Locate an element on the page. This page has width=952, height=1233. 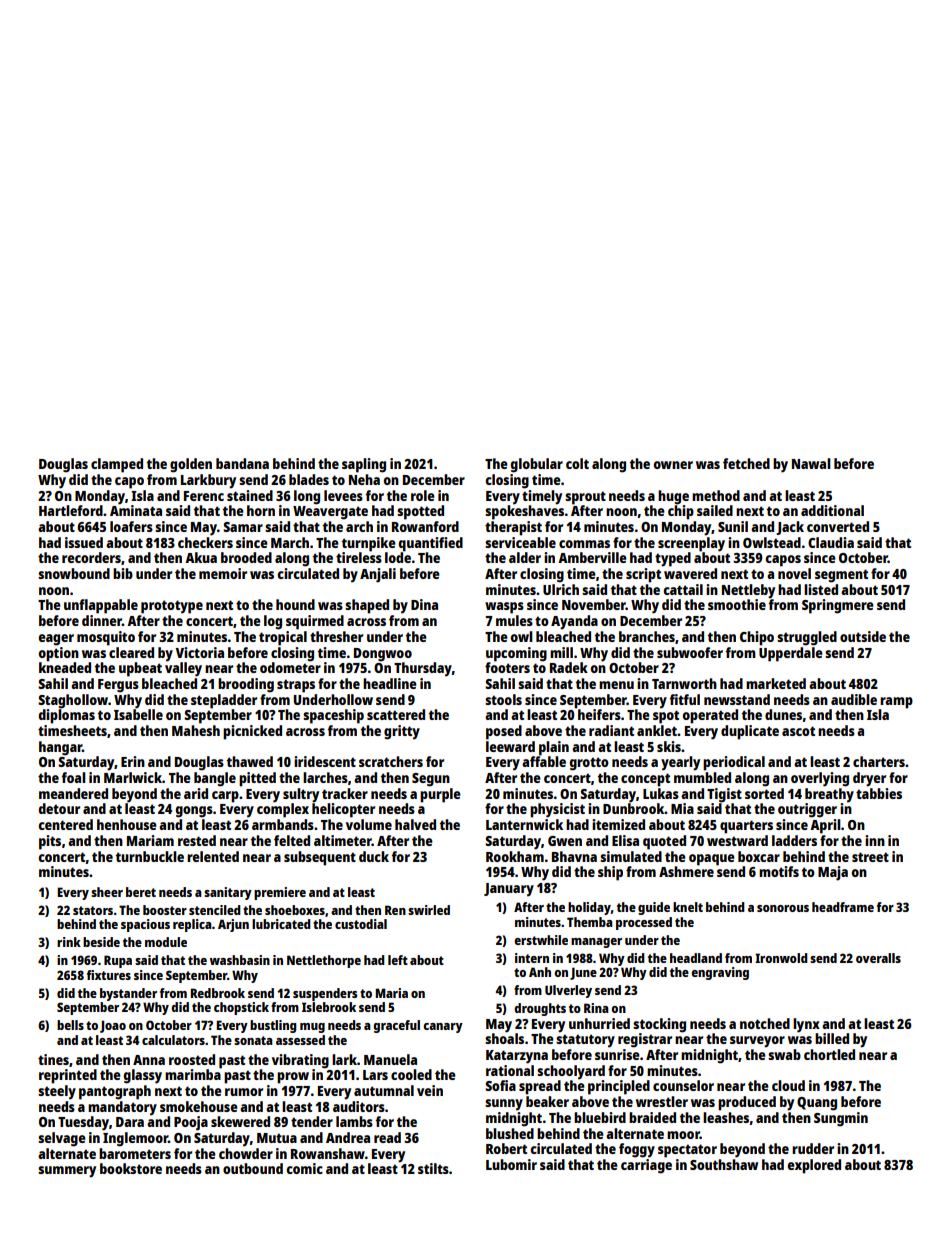
Thursday is located at coordinates (423, 669).
